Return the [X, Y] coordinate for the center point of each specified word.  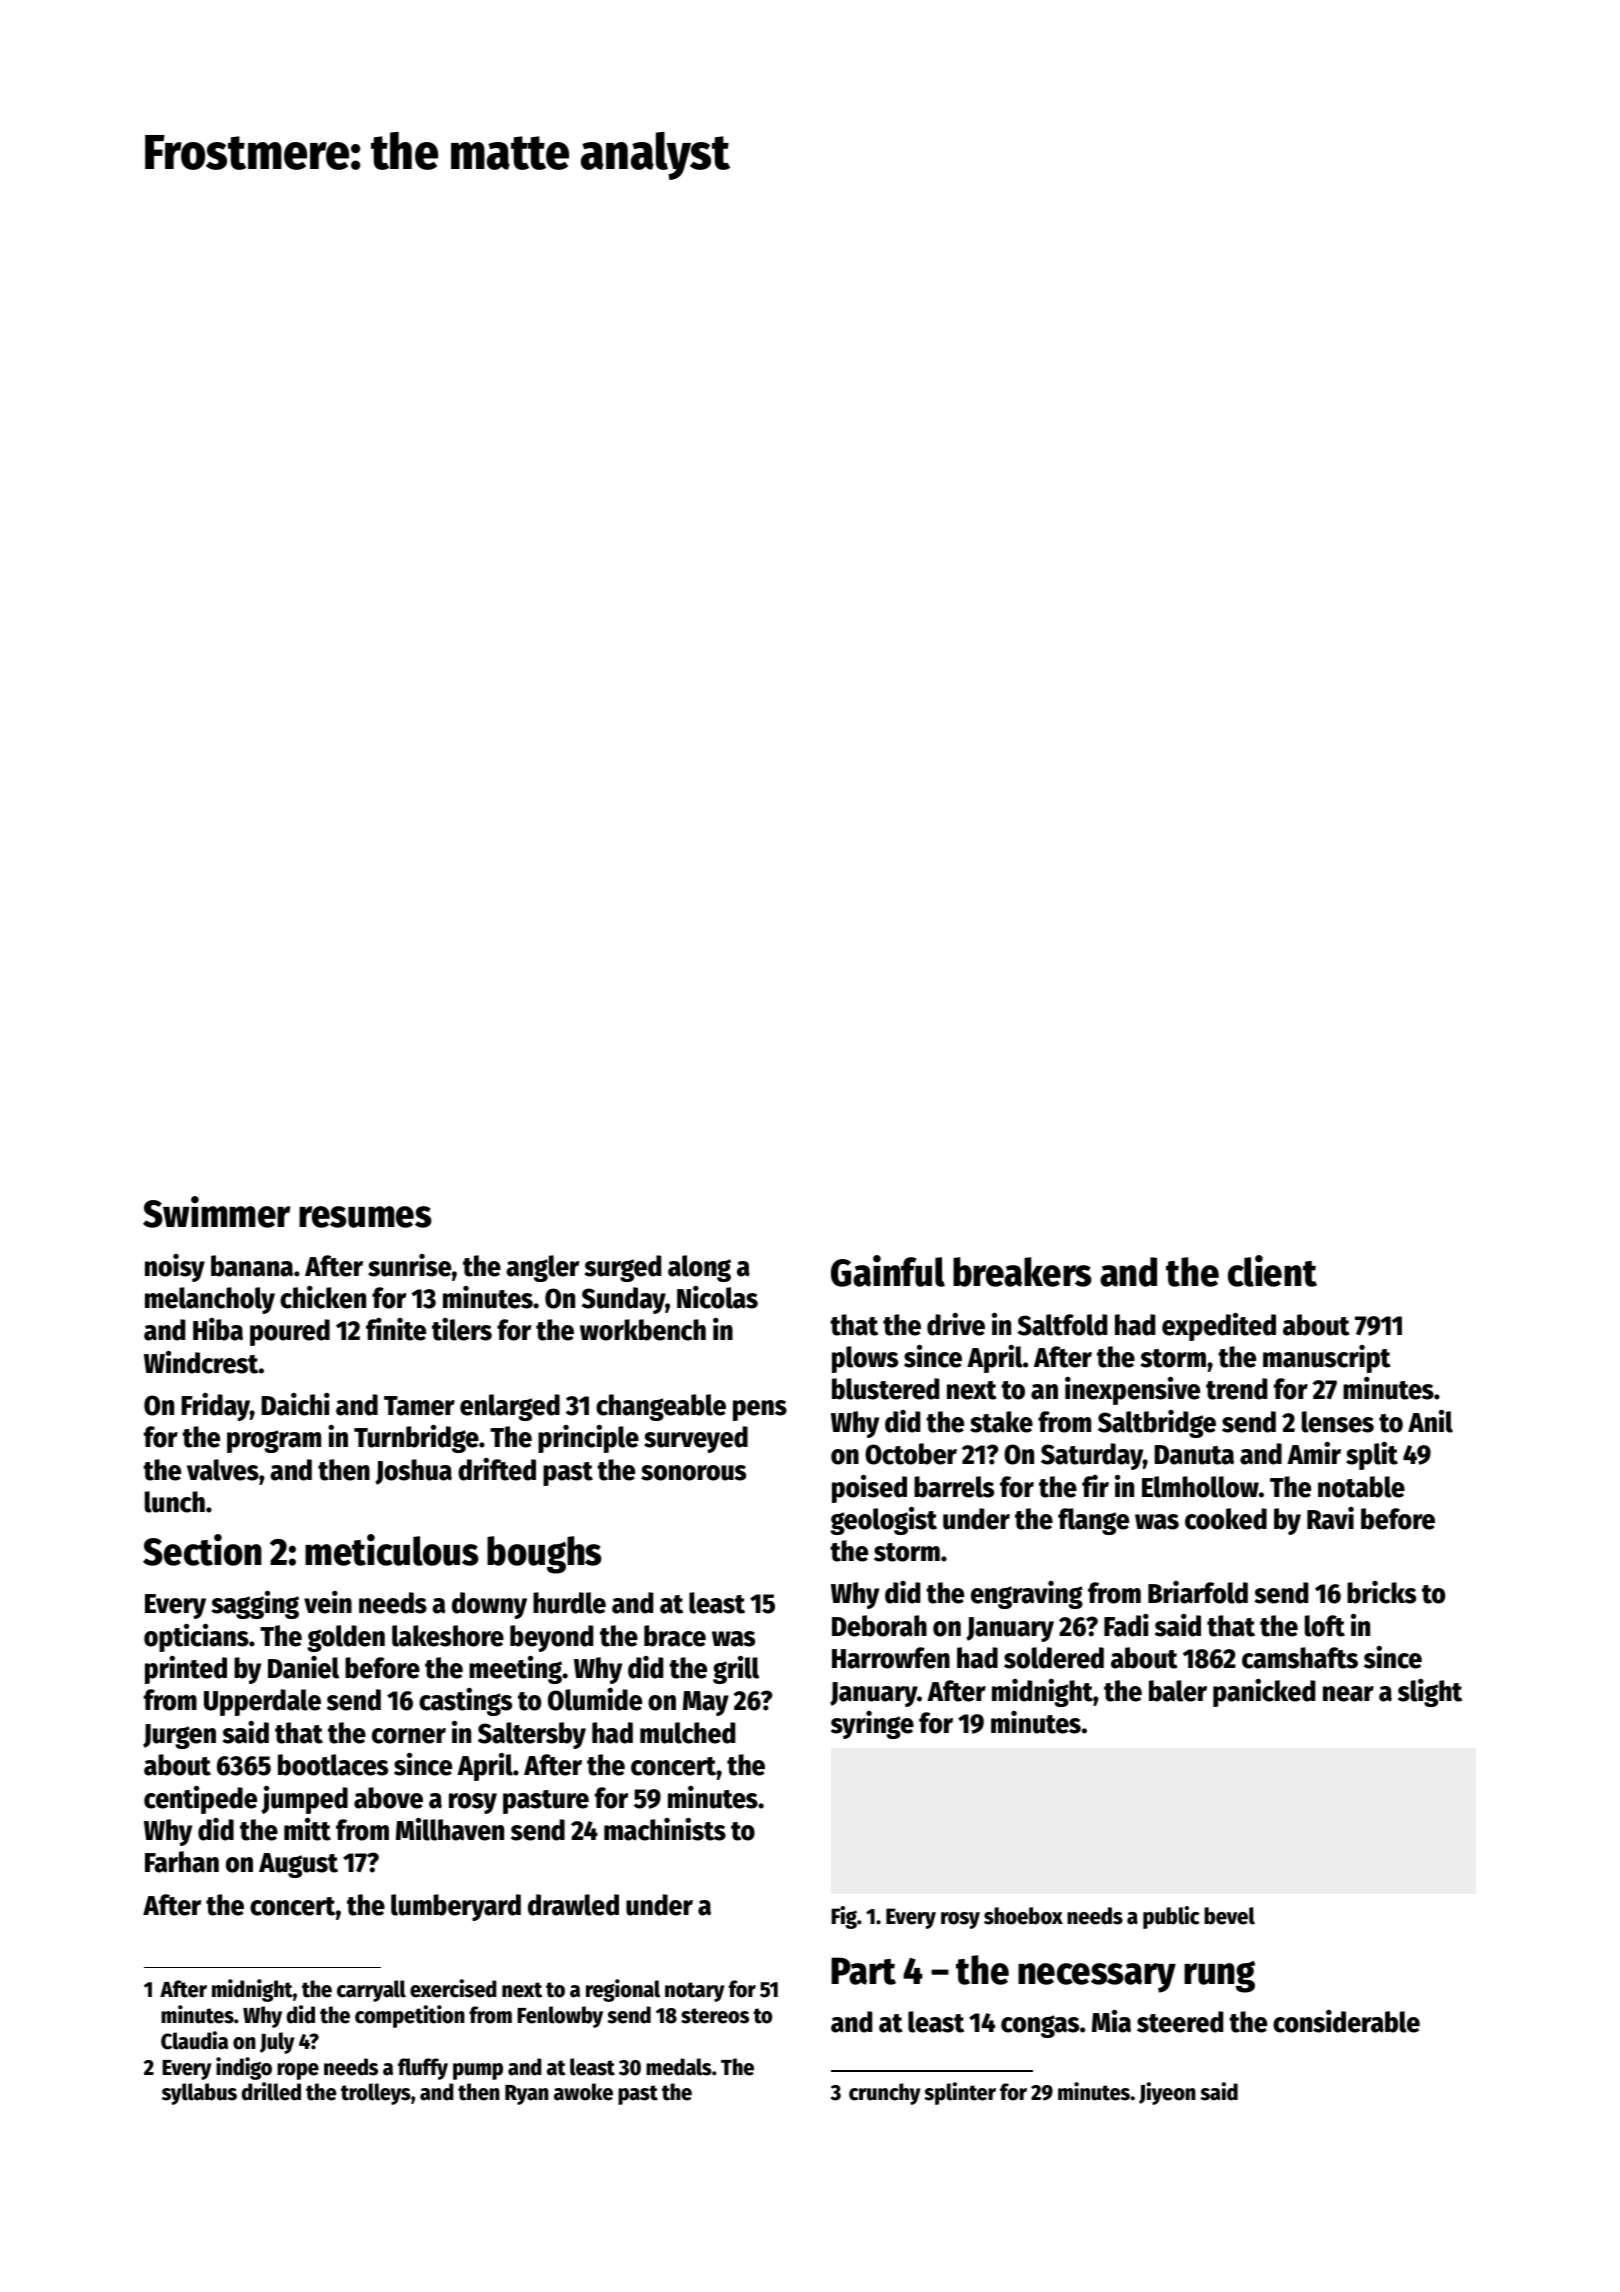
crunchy [885, 2094]
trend [1236, 1389]
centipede [200, 1800]
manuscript [1327, 1359]
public [1171, 1917]
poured [290, 1332]
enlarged [510, 1407]
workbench [643, 1330]
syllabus [199, 2094]
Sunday [623, 1300]
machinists [665, 1829]
